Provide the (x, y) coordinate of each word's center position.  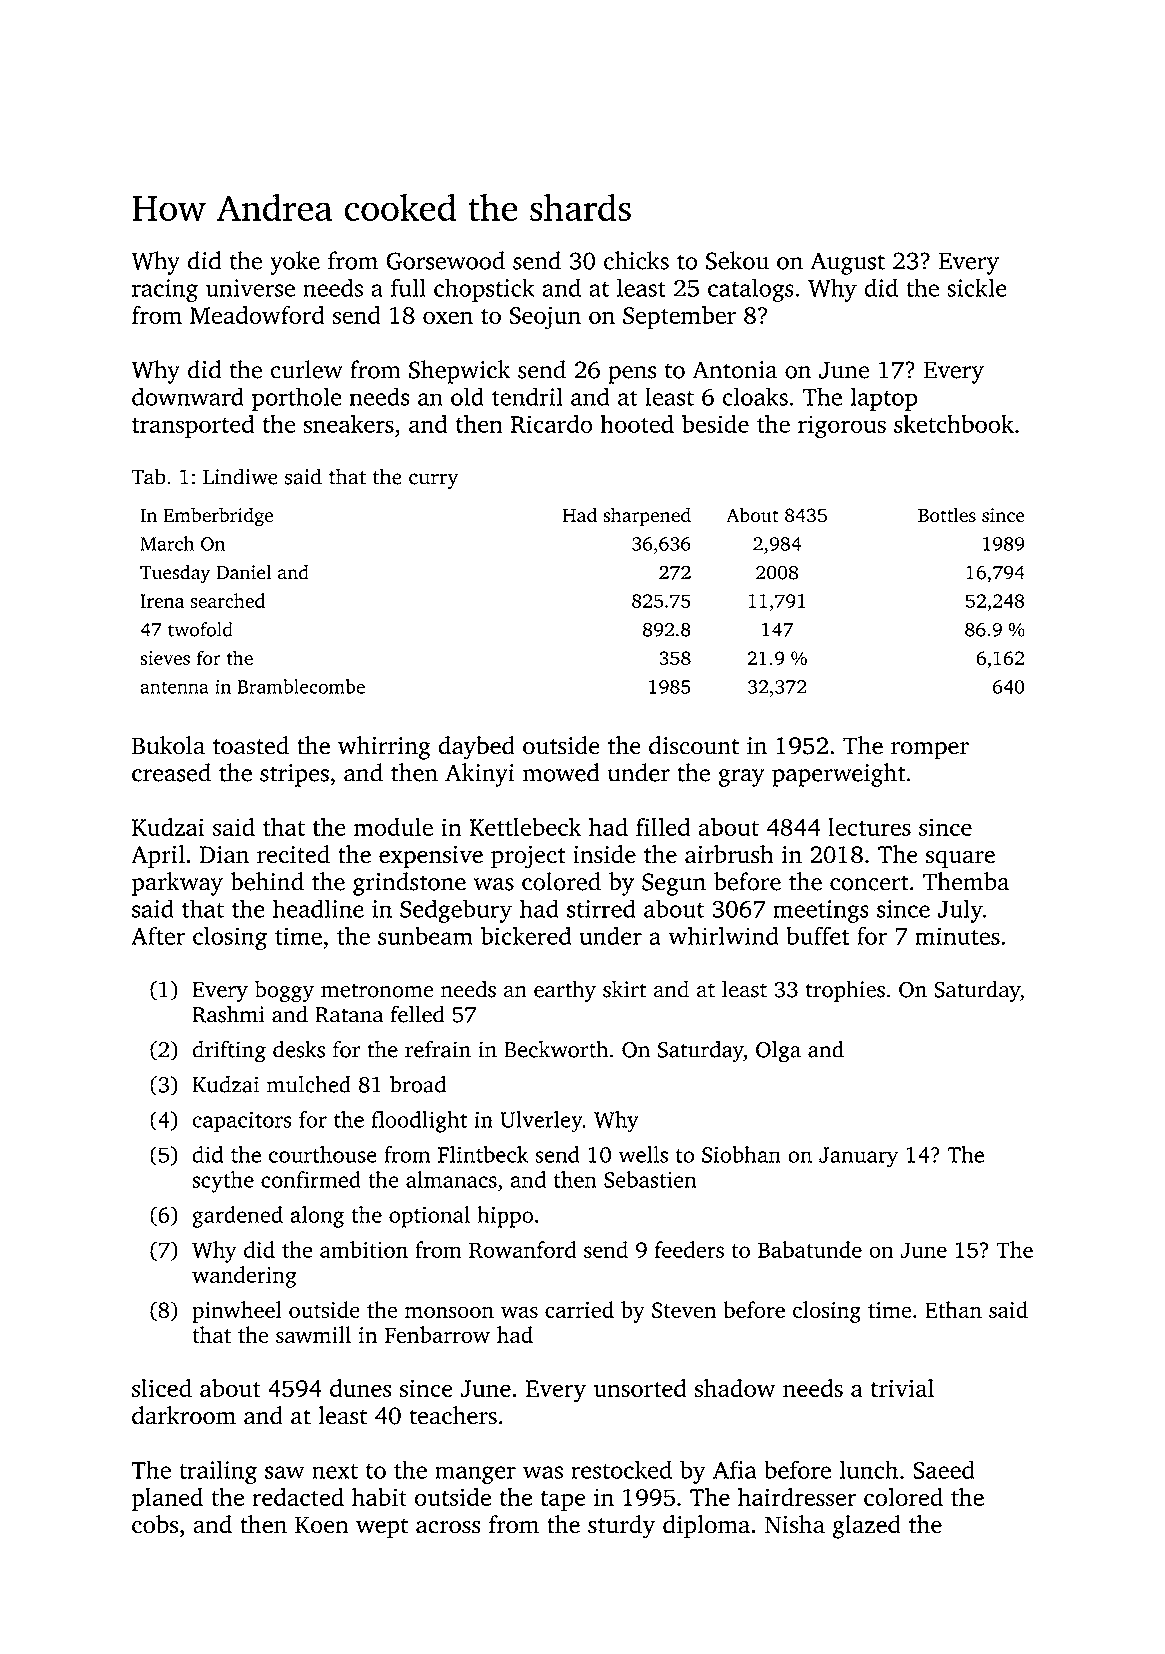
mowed (561, 772)
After (158, 936)
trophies (845, 991)
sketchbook (954, 423)
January (858, 1157)
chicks (636, 260)
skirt (624, 989)
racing (165, 290)
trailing (218, 1472)
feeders (689, 1249)
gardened (237, 1217)
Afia (735, 1469)
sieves (165, 658)
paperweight (839, 775)
